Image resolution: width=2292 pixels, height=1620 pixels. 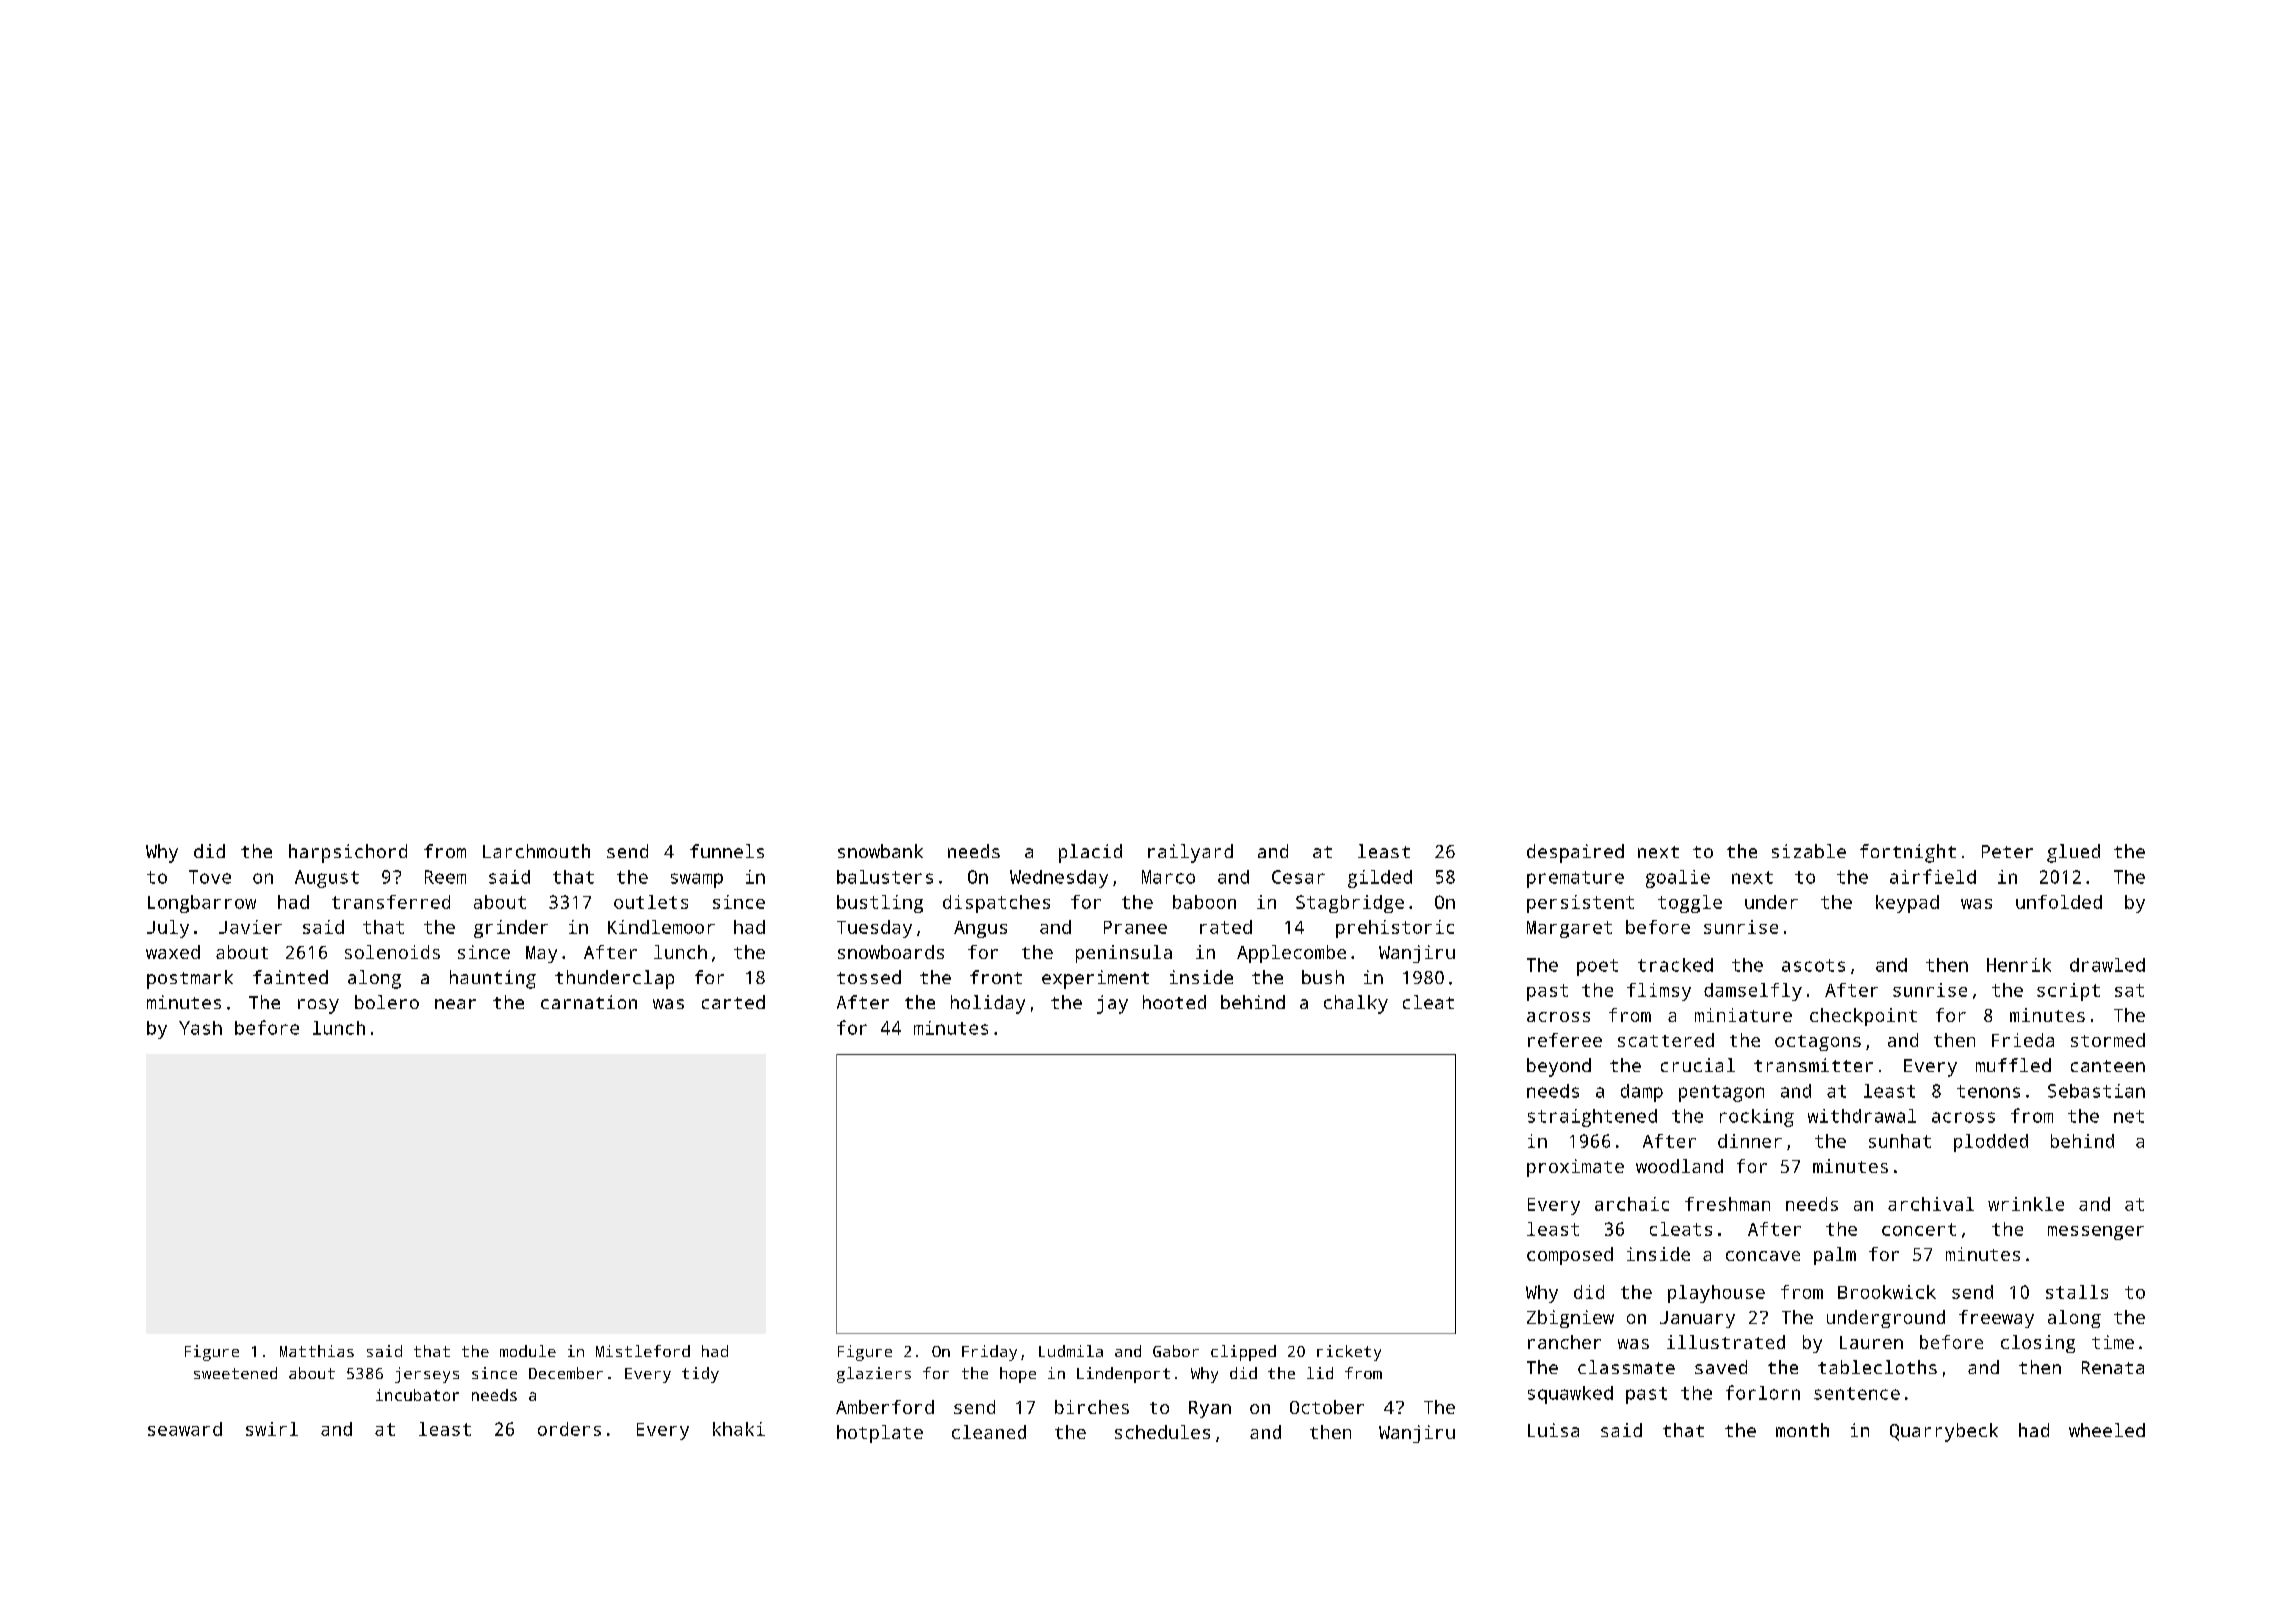 I want to click on despaired, so click(x=1575, y=853).
